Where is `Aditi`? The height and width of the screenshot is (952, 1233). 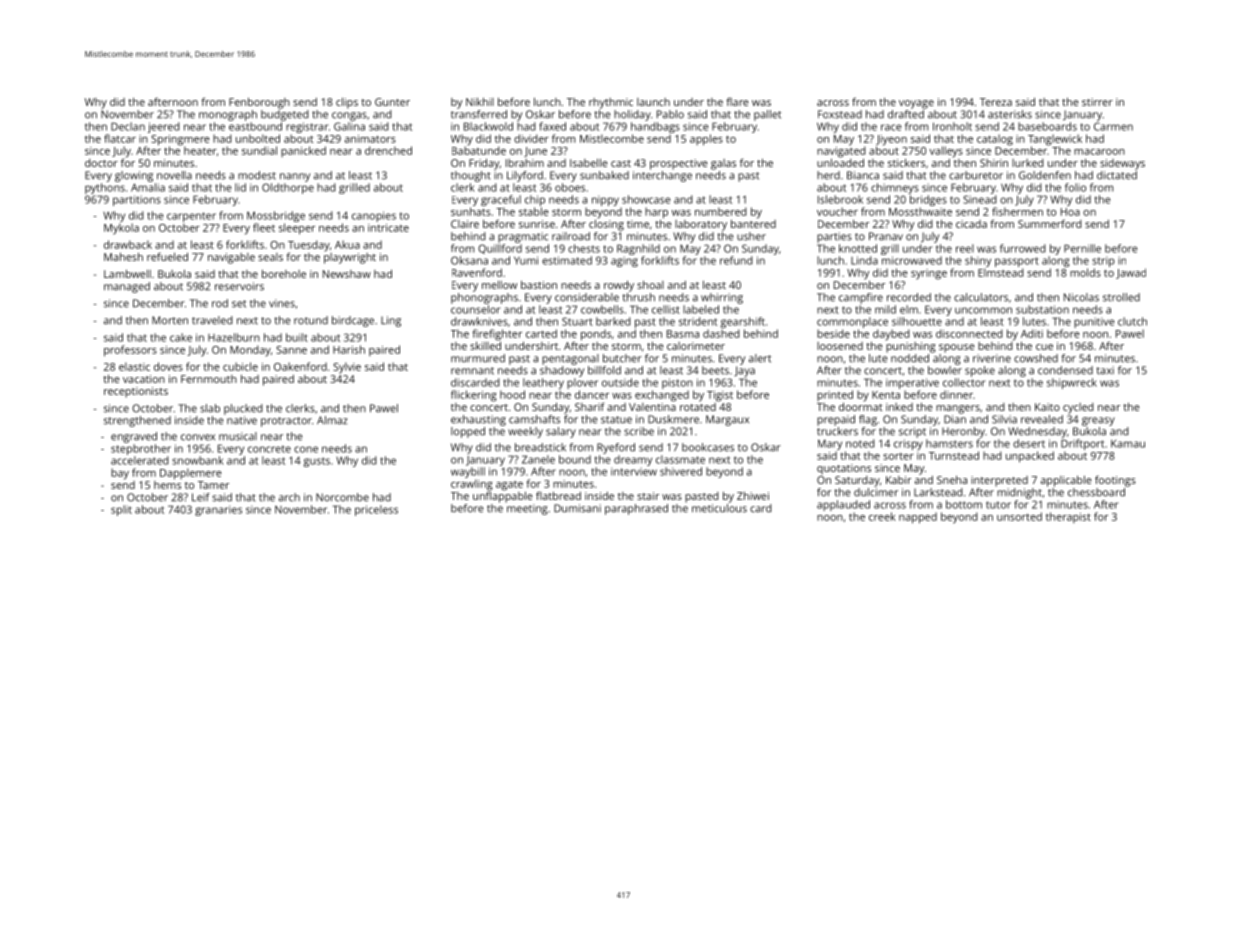
Aditi is located at coordinates (1032, 333).
